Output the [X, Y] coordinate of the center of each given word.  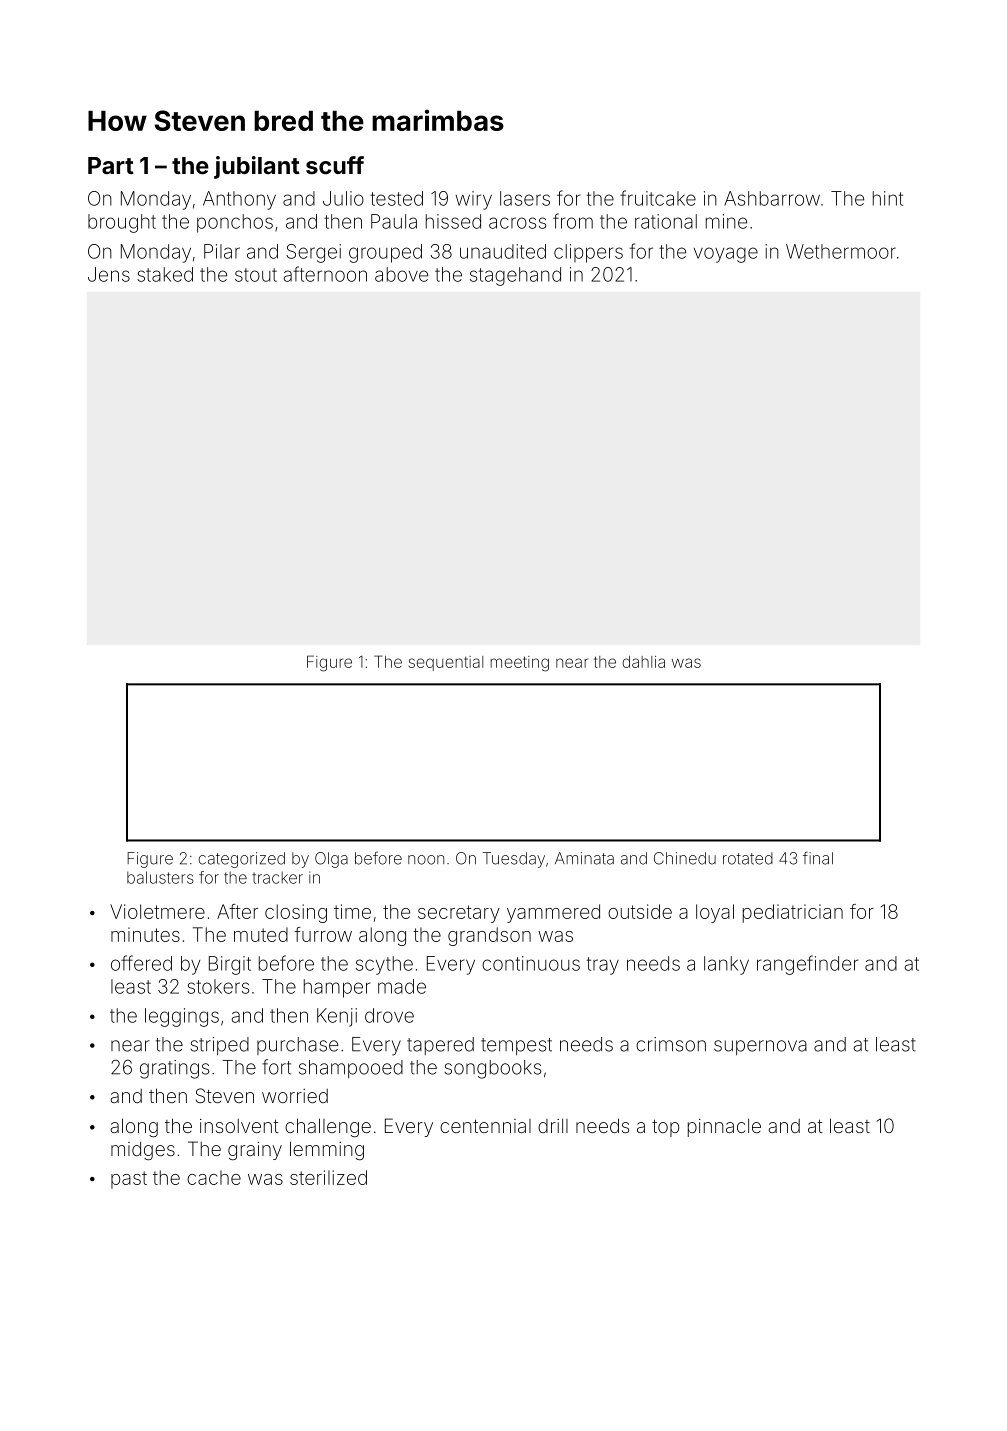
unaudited [503, 251]
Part [111, 165]
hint [888, 198]
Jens [109, 274]
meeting [519, 664]
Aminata [584, 858]
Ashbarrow [772, 198]
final [818, 858]
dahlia [643, 662]
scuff [335, 165]
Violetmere [157, 911]
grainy [255, 1150]
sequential [446, 663]
